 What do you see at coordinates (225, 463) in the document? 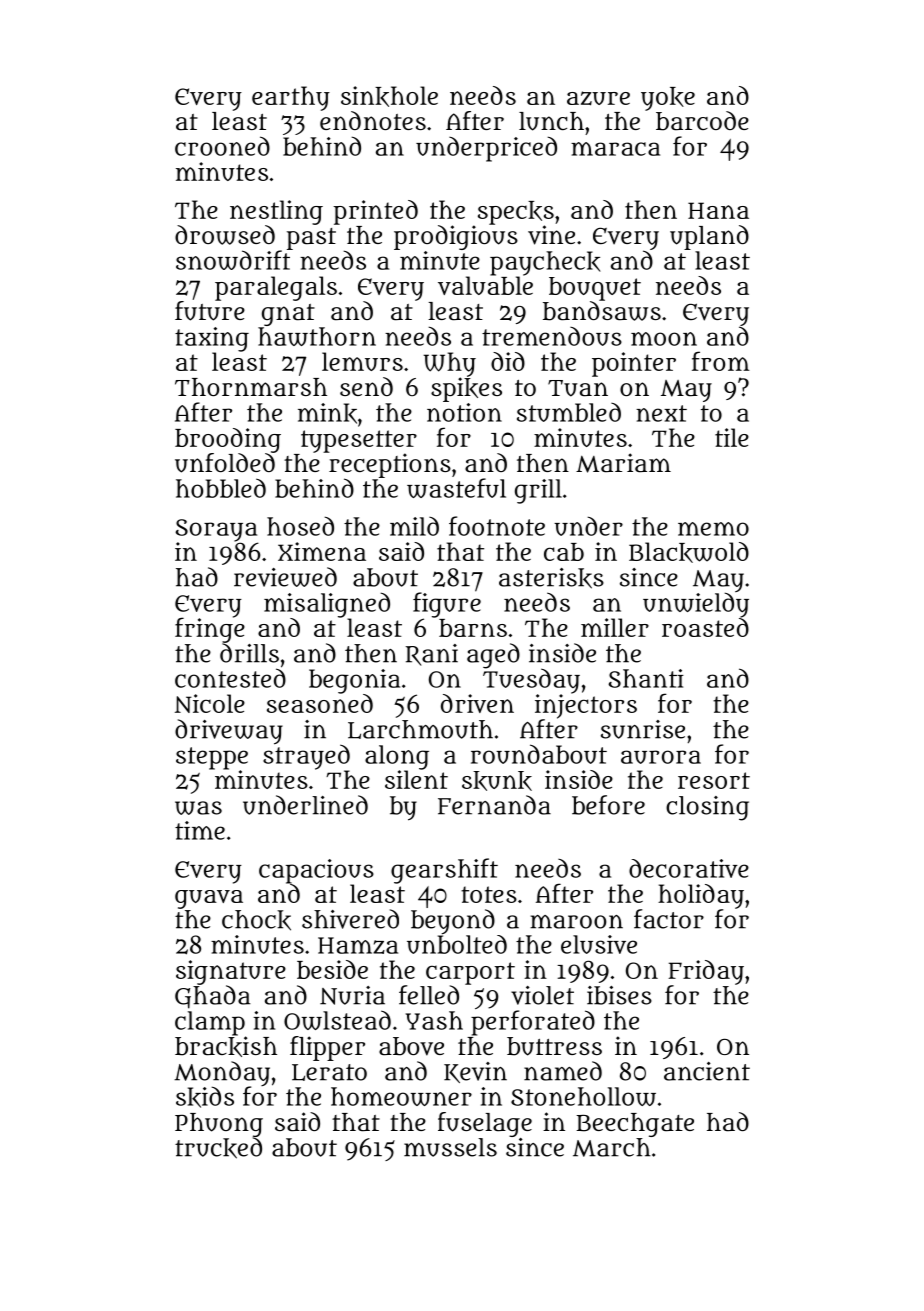
I see `unfolded` at bounding box center [225, 463].
